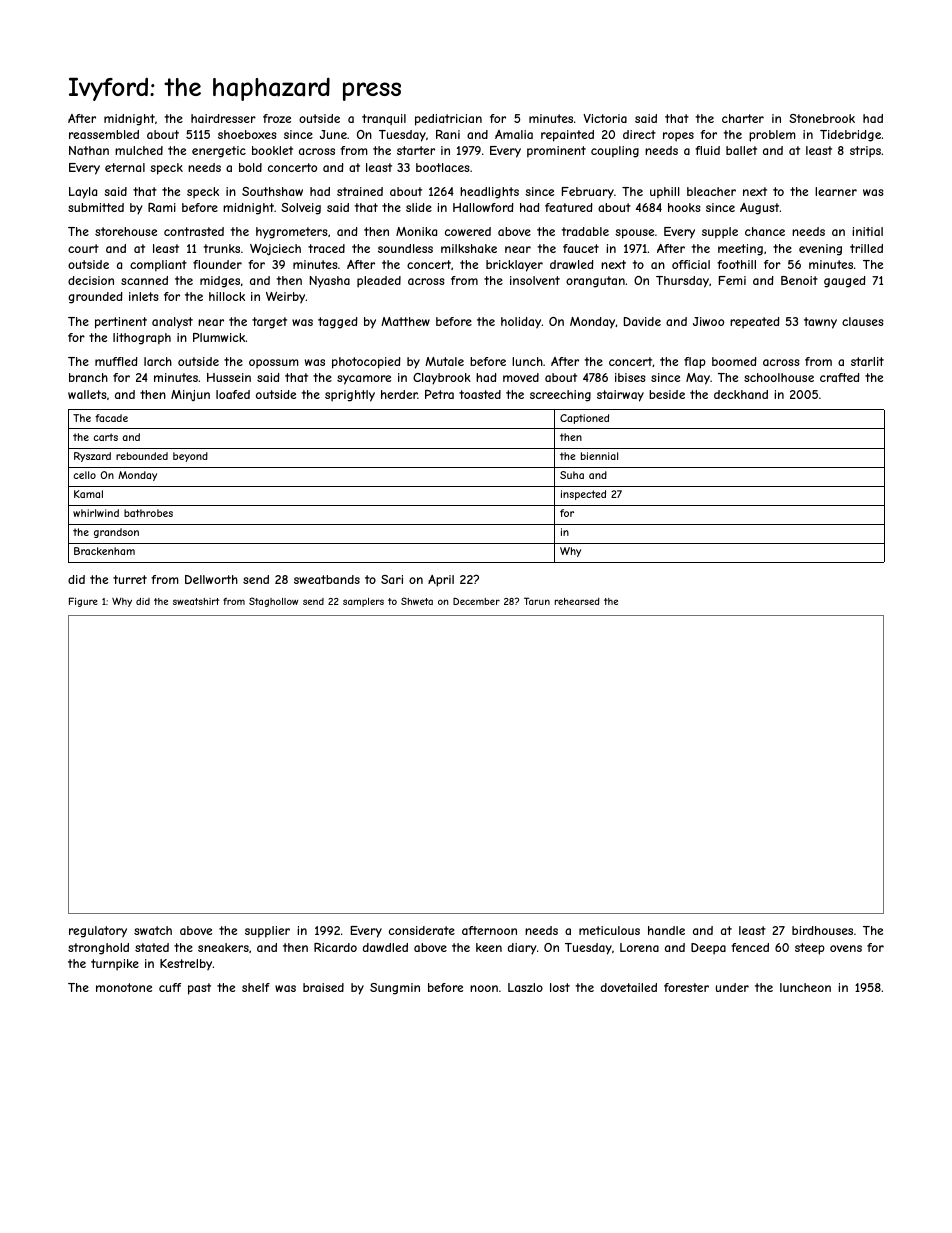  I want to click on Tarun, so click(537, 601).
